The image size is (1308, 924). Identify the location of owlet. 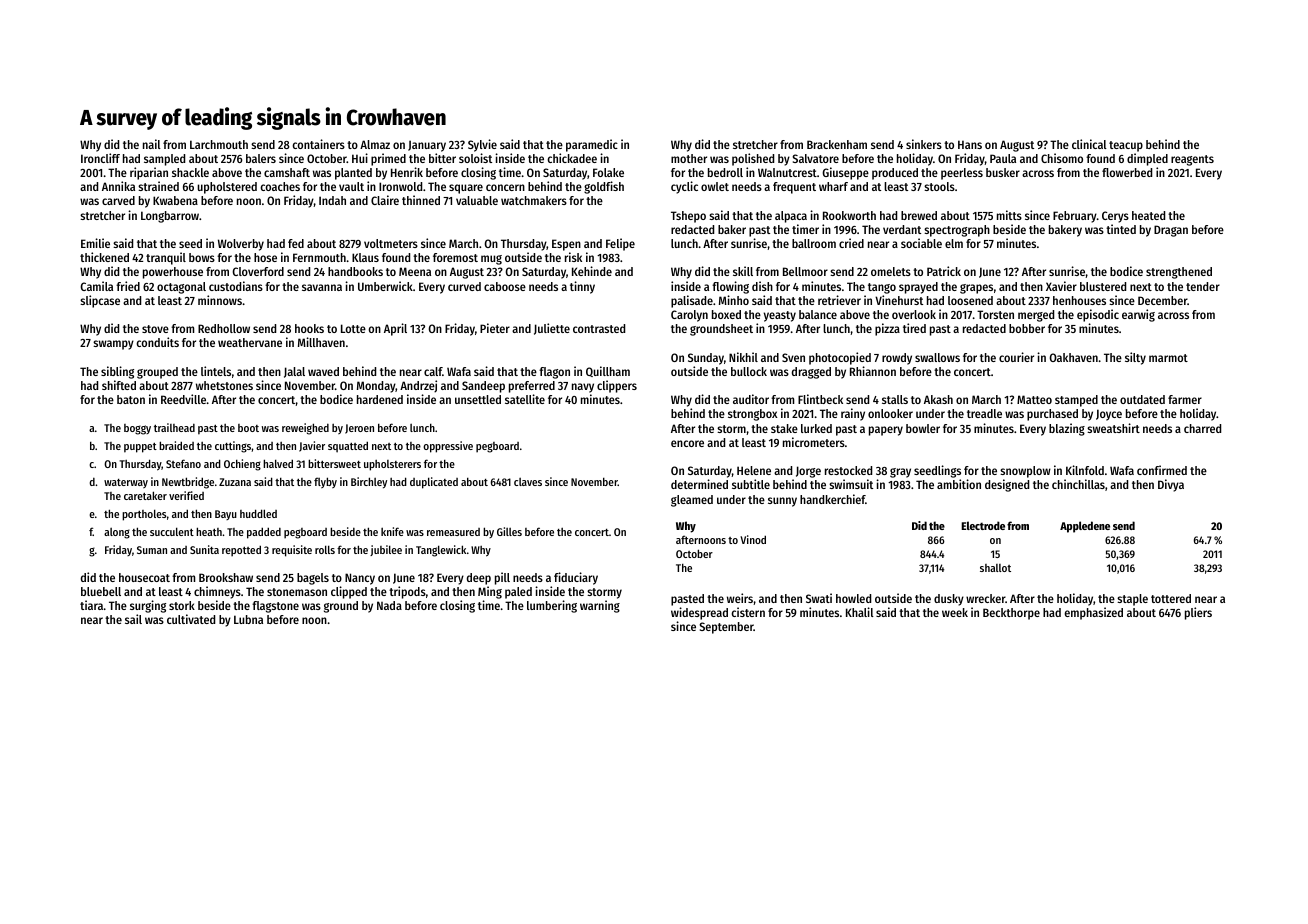
(715, 186).
